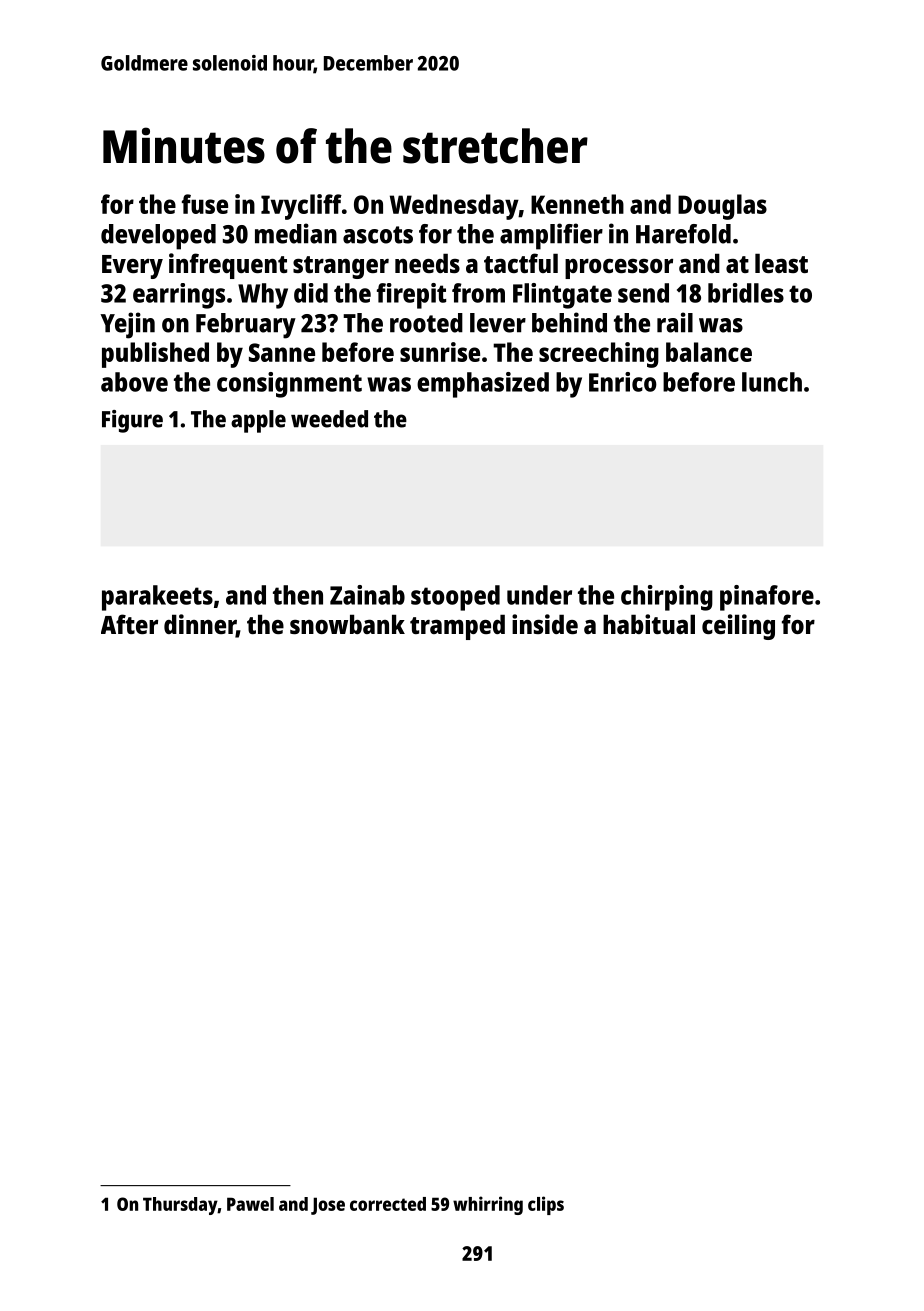 This page has height=1311, width=924. I want to click on Thursday, so click(180, 1206).
